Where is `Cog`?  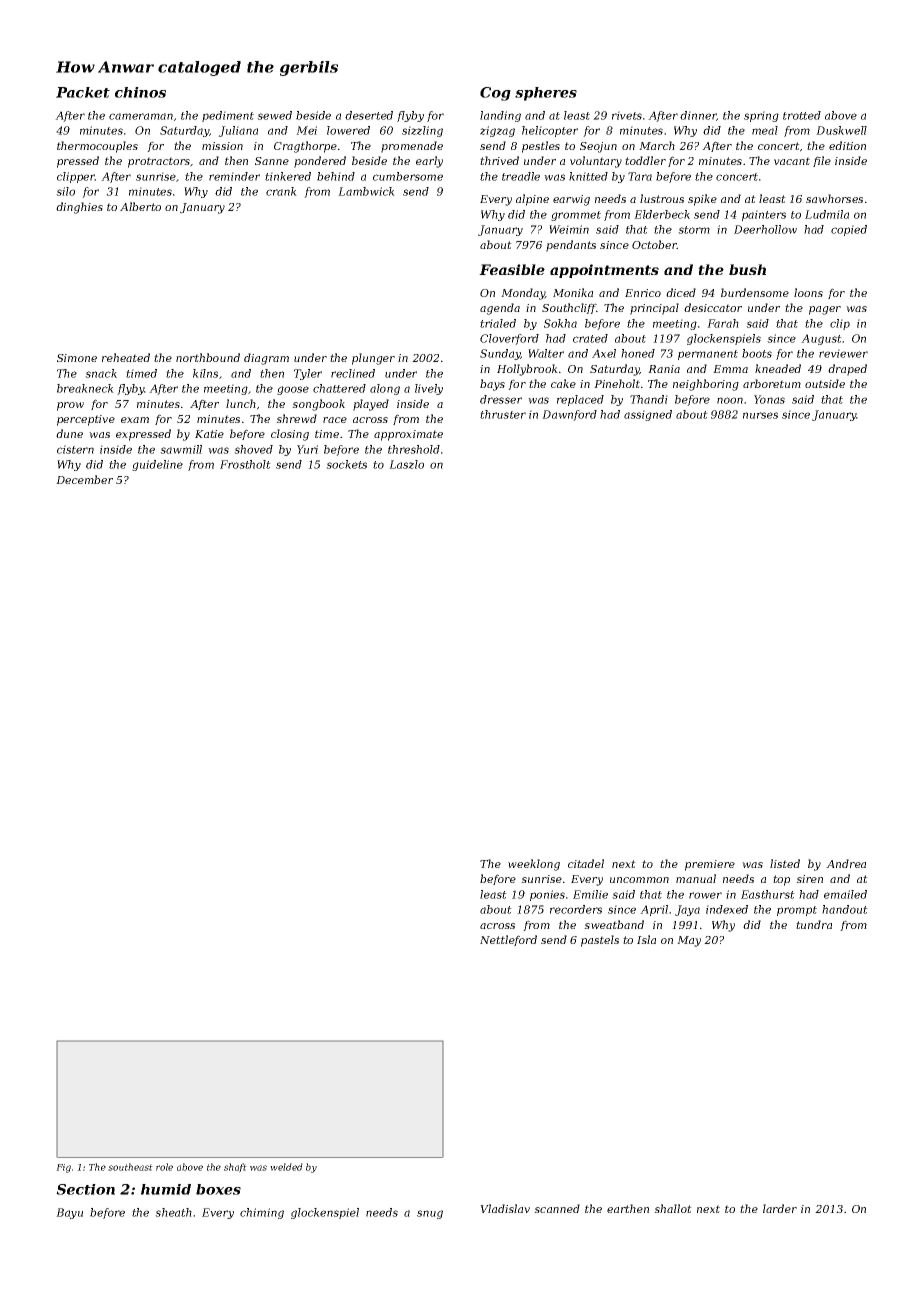
Cog is located at coordinates (495, 94).
